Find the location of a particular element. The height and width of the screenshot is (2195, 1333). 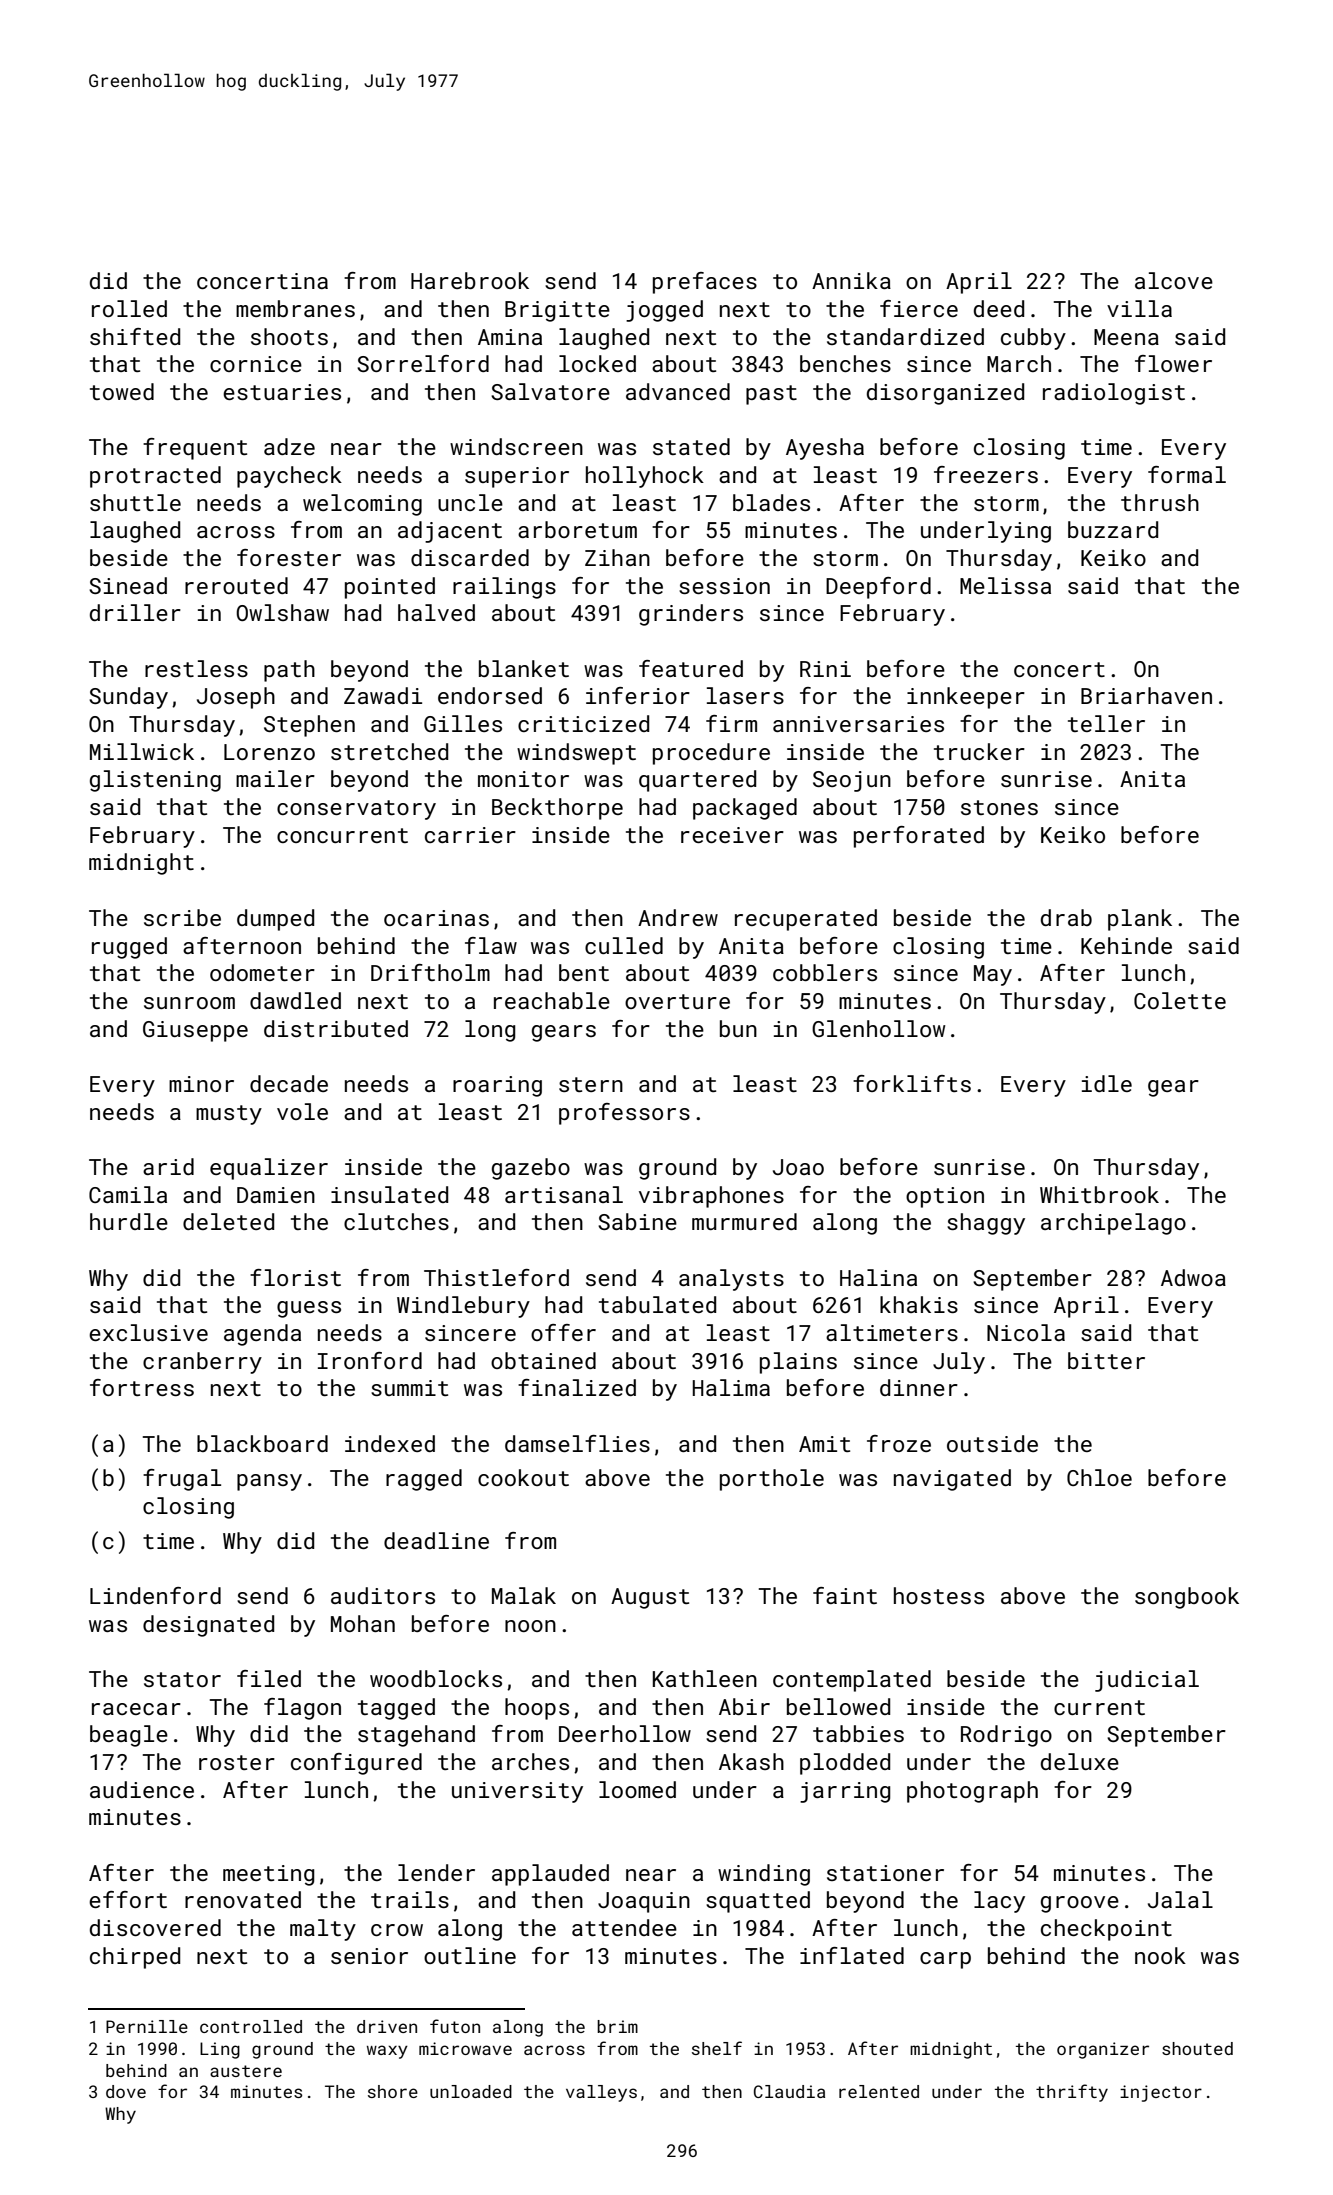

Camila is located at coordinates (128, 1194).
